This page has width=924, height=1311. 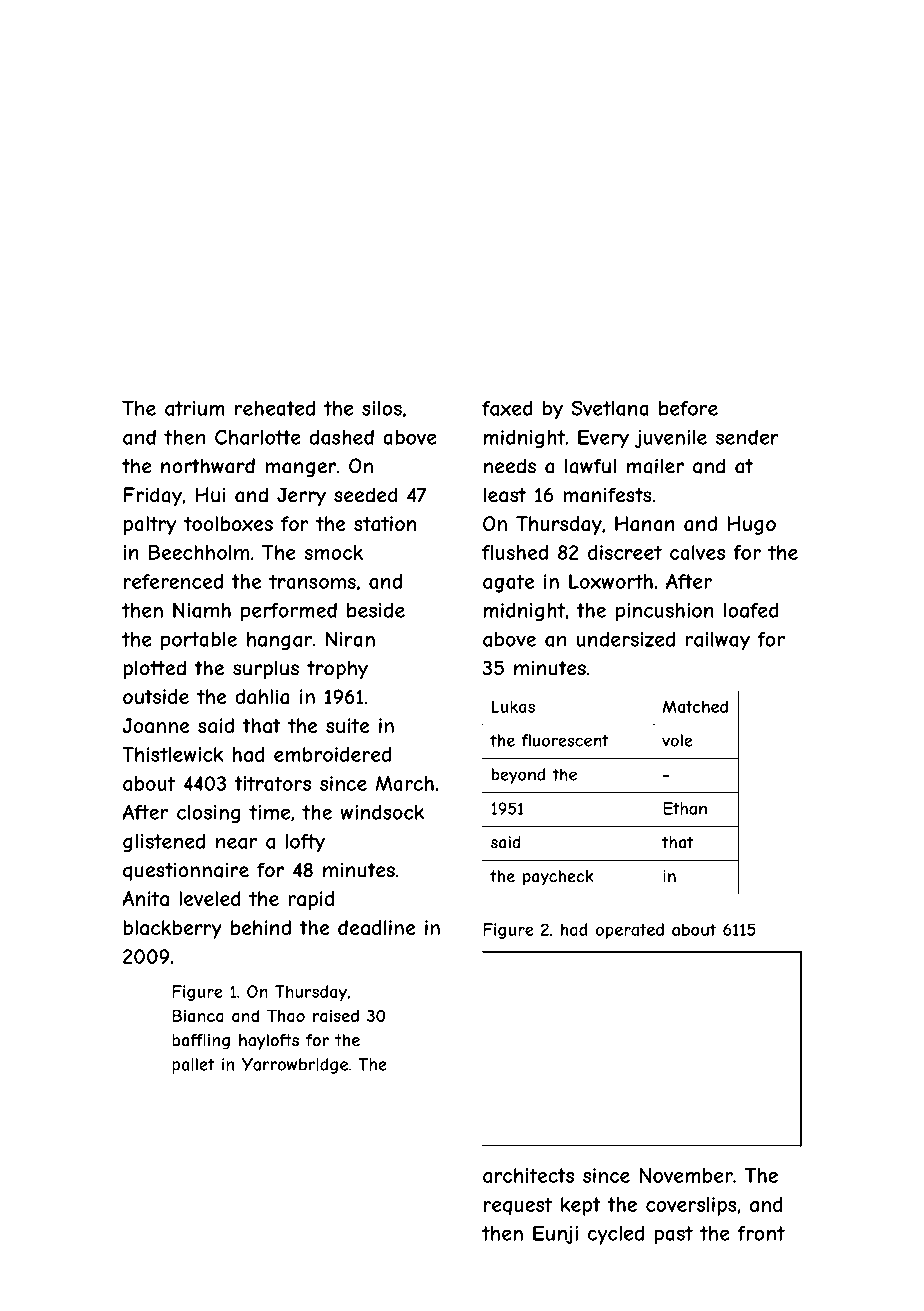 I want to click on Lukas, so click(x=513, y=706).
